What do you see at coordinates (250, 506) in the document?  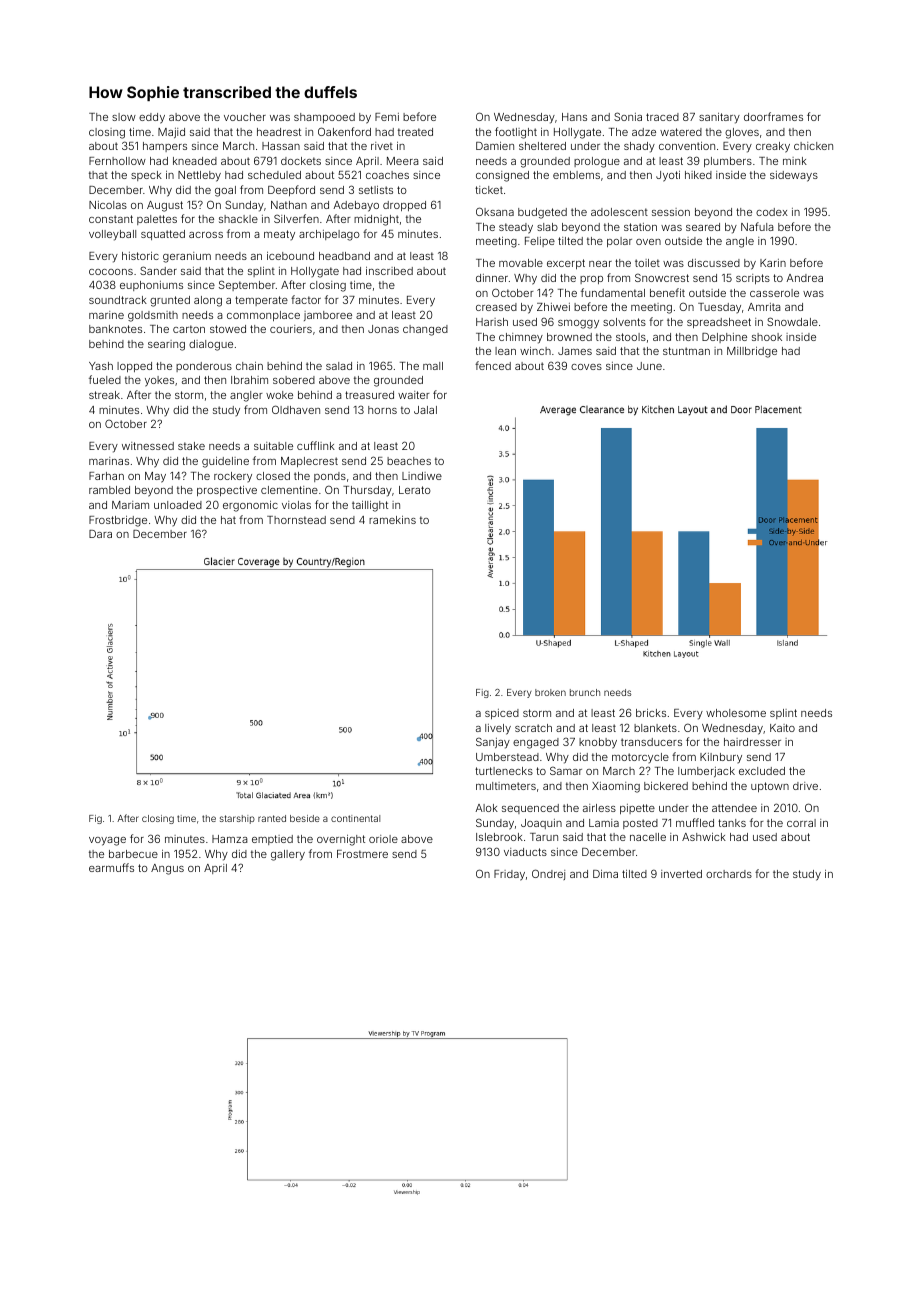 I see `ergonomic` at bounding box center [250, 506].
